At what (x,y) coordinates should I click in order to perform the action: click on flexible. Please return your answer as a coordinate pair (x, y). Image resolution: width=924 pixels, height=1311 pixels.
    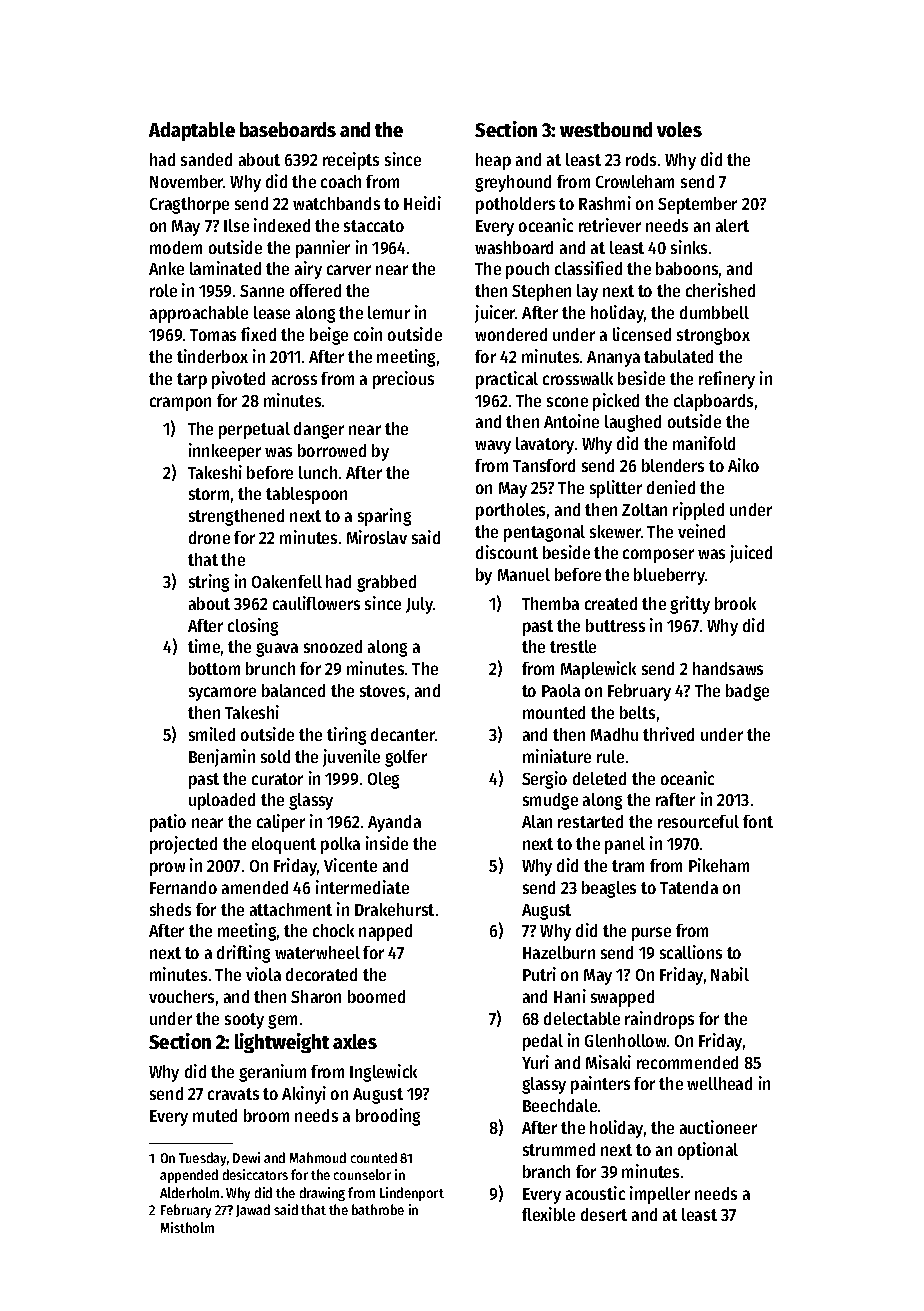
    Looking at the image, I should click on (548, 1214).
